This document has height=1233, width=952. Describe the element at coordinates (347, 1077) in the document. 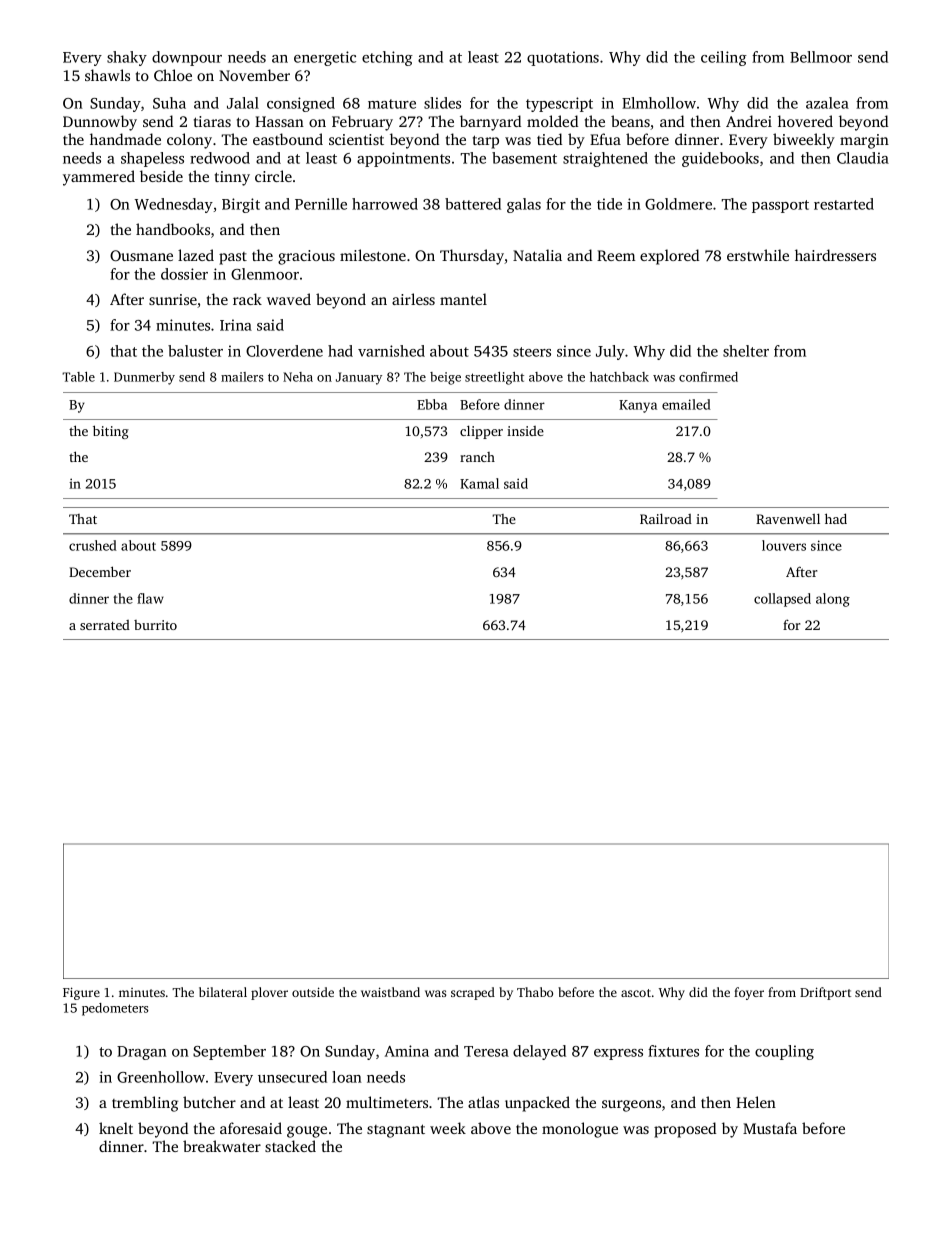

I see `loan` at that location.
